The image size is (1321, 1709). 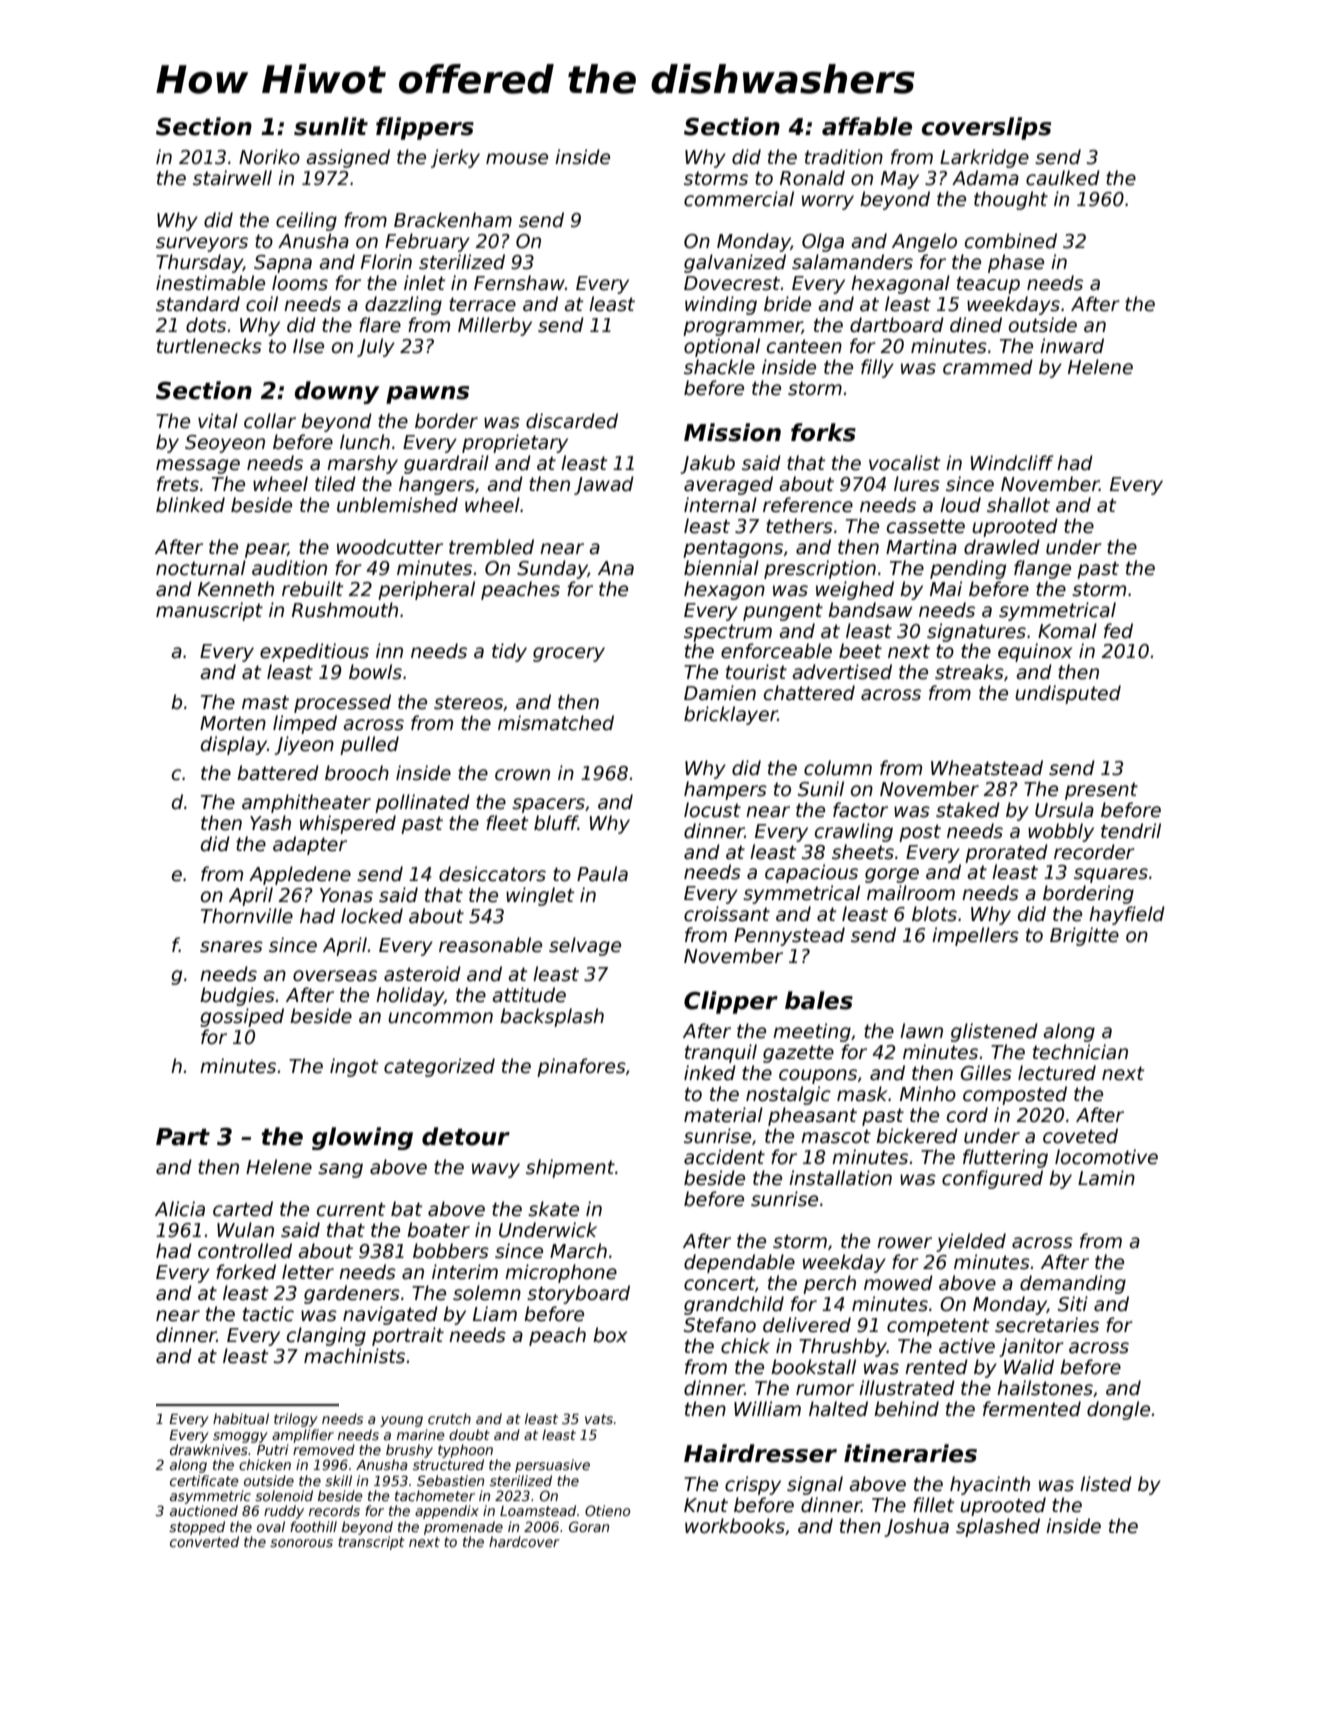 What do you see at coordinates (242, 1017) in the page?
I see `gossiped` at bounding box center [242, 1017].
